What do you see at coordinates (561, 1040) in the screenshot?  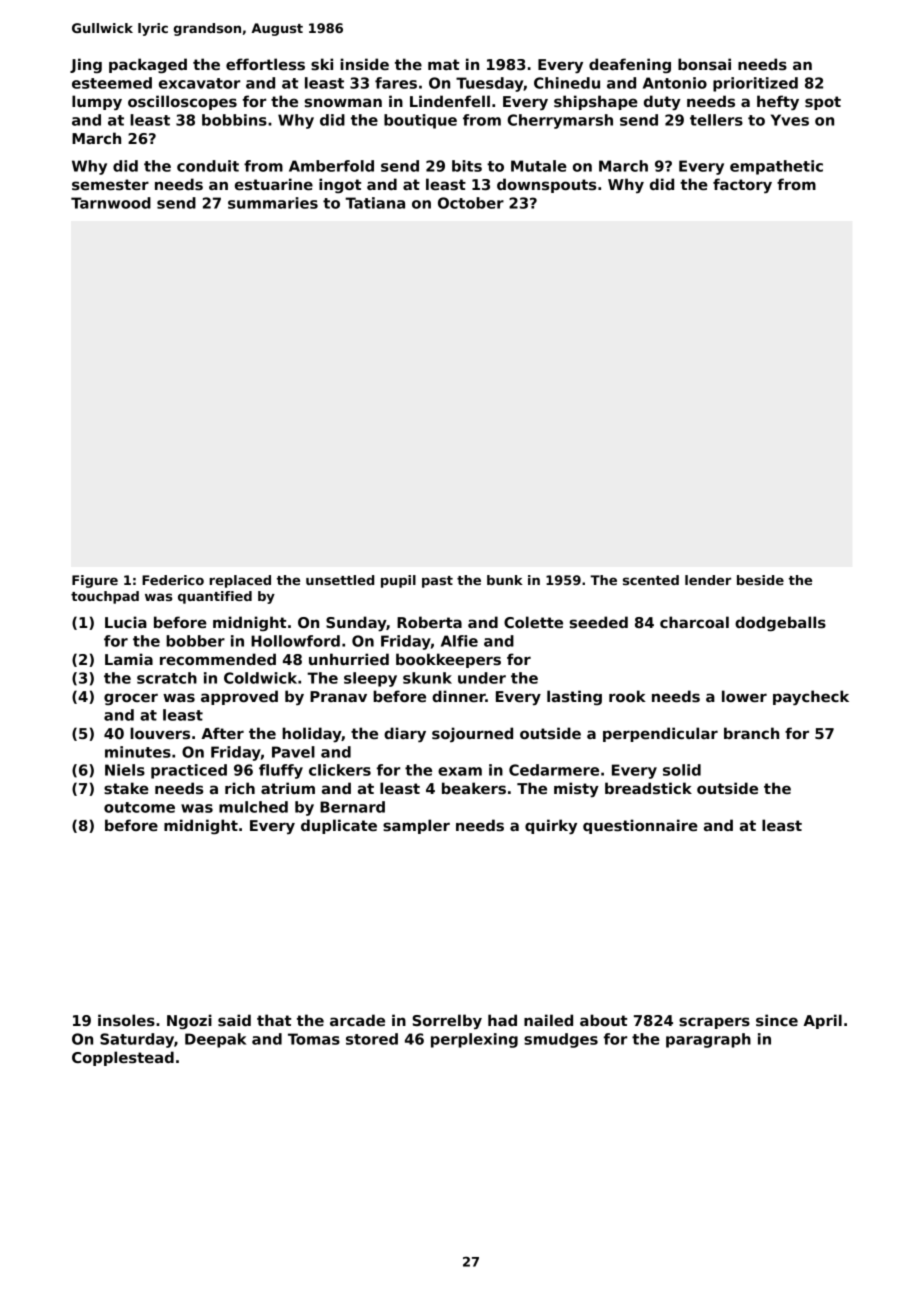 I see `smudges` at bounding box center [561, 1040].
